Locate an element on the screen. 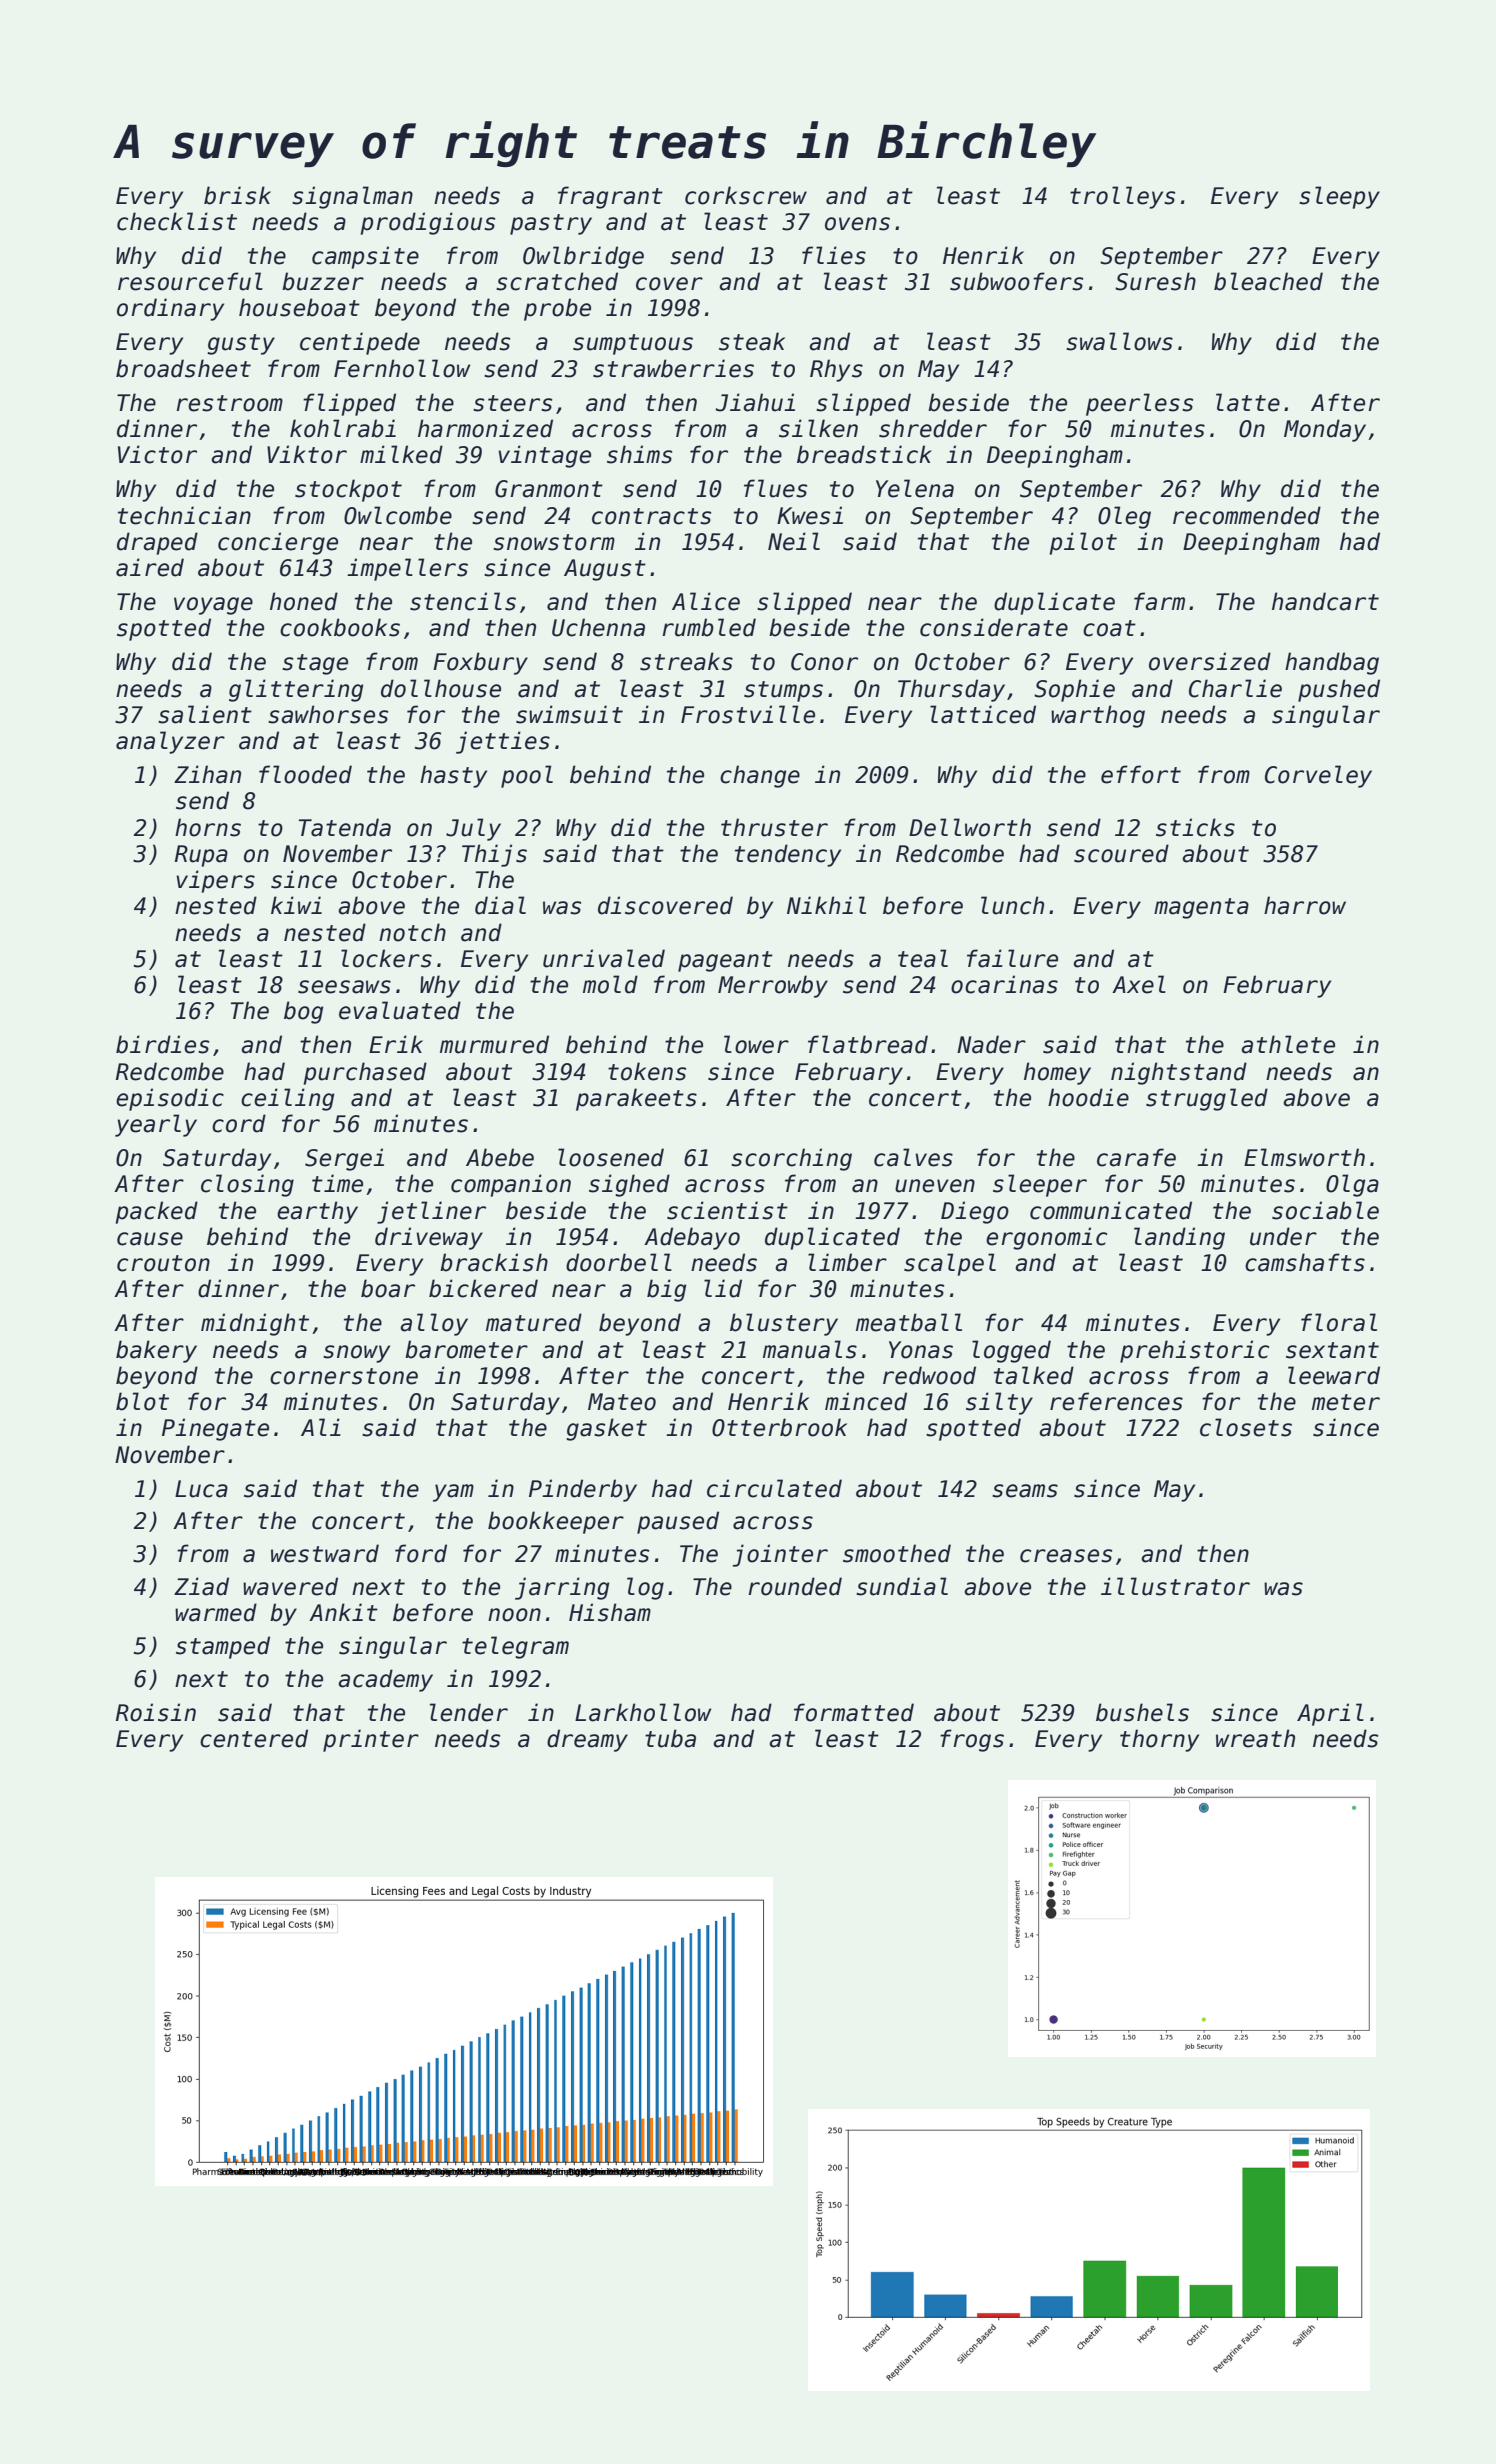  Zihan is located at coordinates (207, 774).
